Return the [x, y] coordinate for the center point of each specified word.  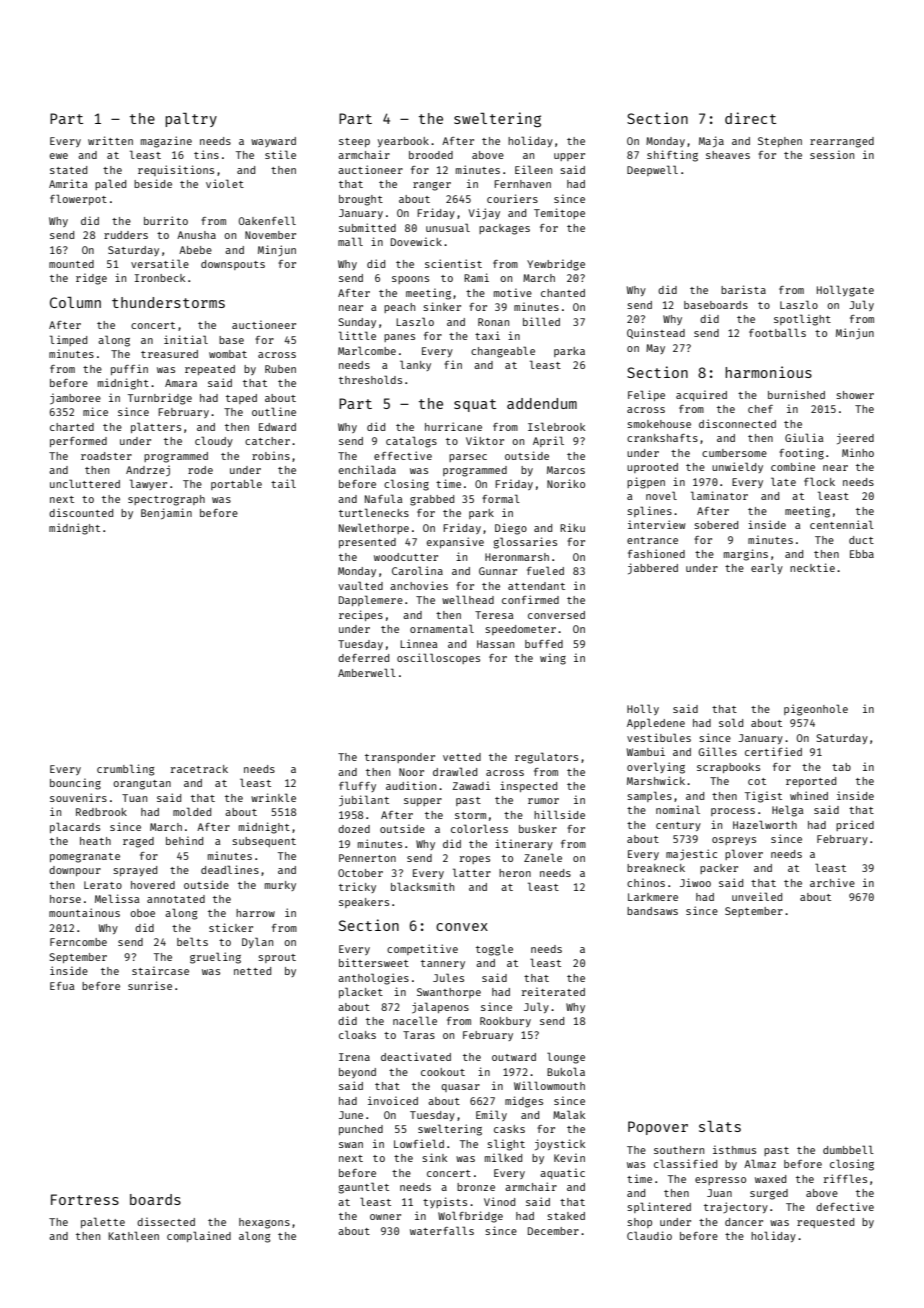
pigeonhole [816, 710]
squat [475, 405]
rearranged [842, 142]
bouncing [75, 784]
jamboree [75, 399]
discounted [81, 512]
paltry [191, 120]
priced [855, 825]
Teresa [494, 615]
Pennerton [367, 858]
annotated [176, 899]
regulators [546, 758]
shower [855, 395]
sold [731, 722]
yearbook [403, 142]
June [351, 1115]
